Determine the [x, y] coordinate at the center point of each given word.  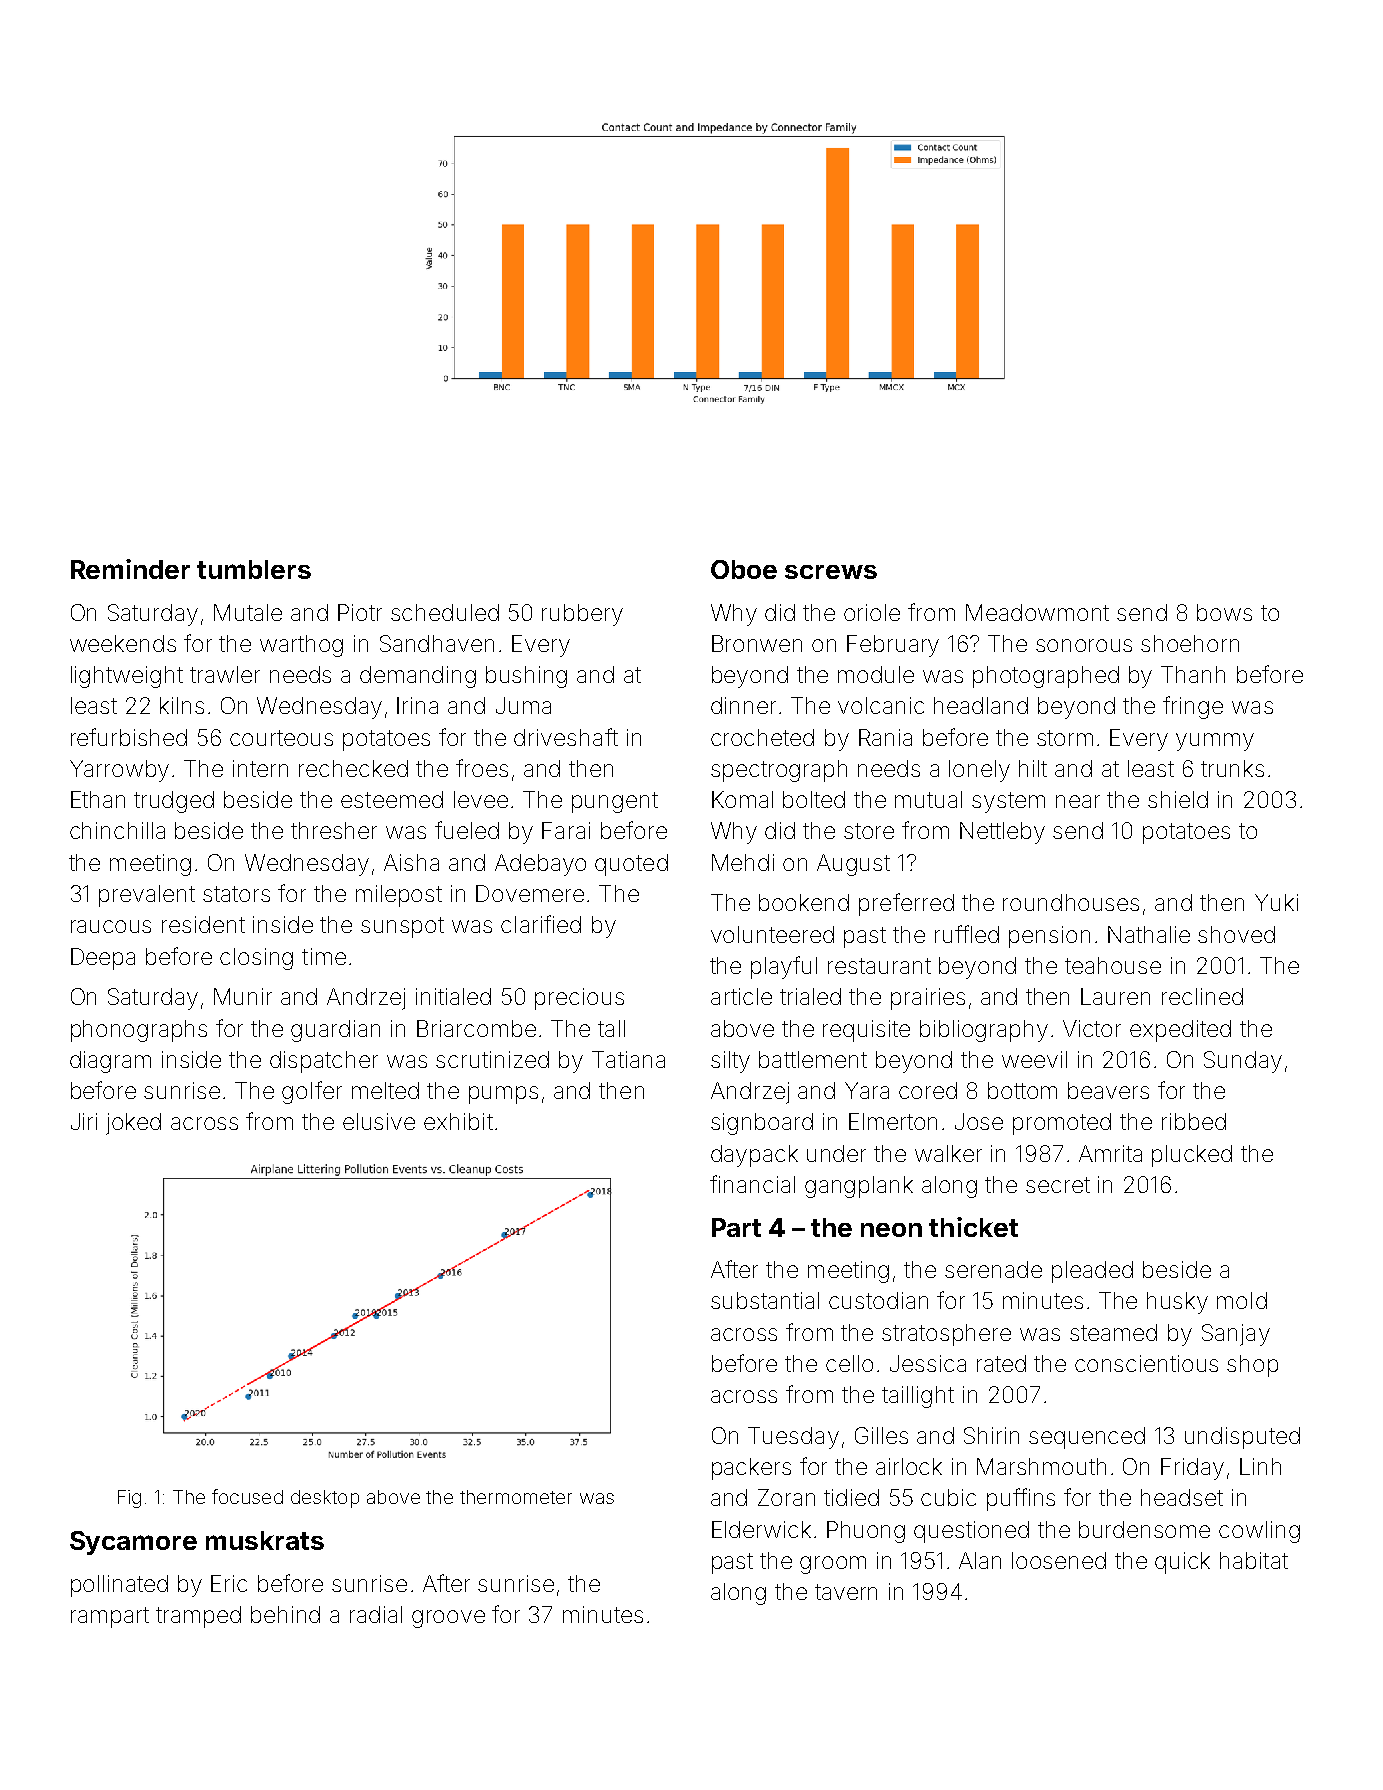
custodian [878, 1300]
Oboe [744, 569]
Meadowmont [1037, 612]
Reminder [130, 569]
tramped [198, 1617]
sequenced [1087, 1438]
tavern [846, 1592]
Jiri [84, 1121]
